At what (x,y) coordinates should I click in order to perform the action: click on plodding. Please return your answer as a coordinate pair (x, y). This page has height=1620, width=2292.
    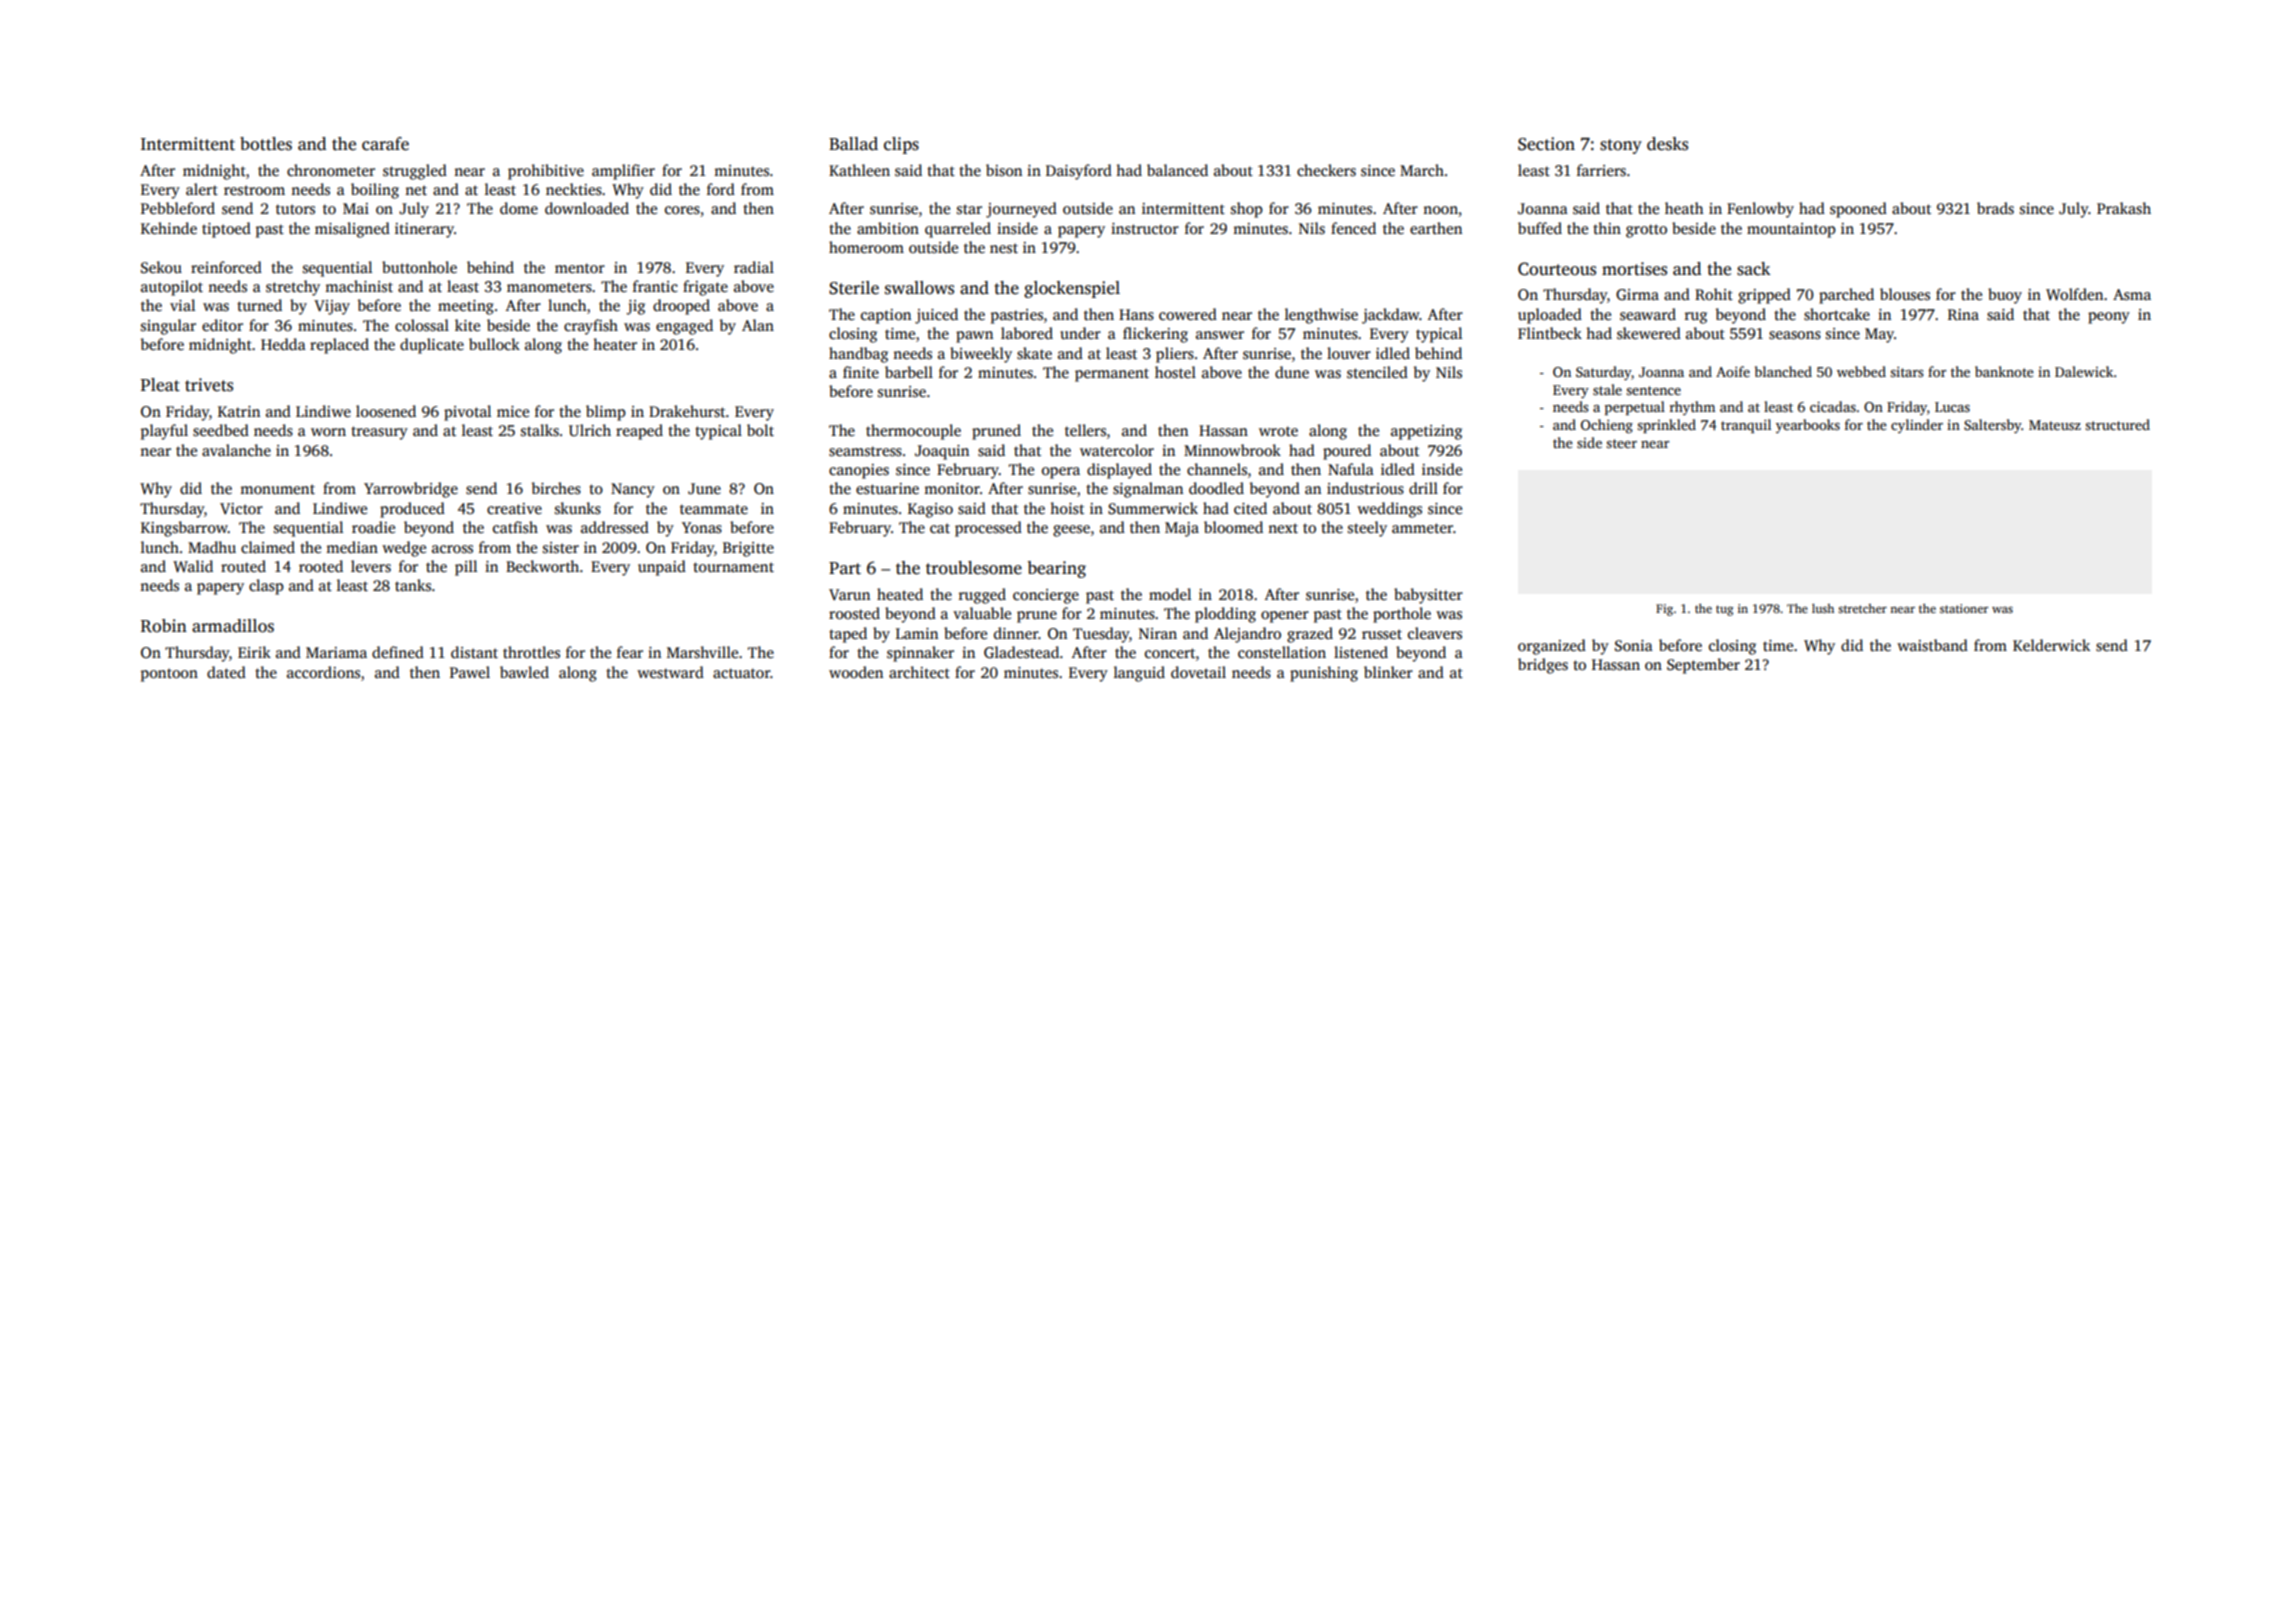
    Looking at the image, I should click on (1225, 615).
